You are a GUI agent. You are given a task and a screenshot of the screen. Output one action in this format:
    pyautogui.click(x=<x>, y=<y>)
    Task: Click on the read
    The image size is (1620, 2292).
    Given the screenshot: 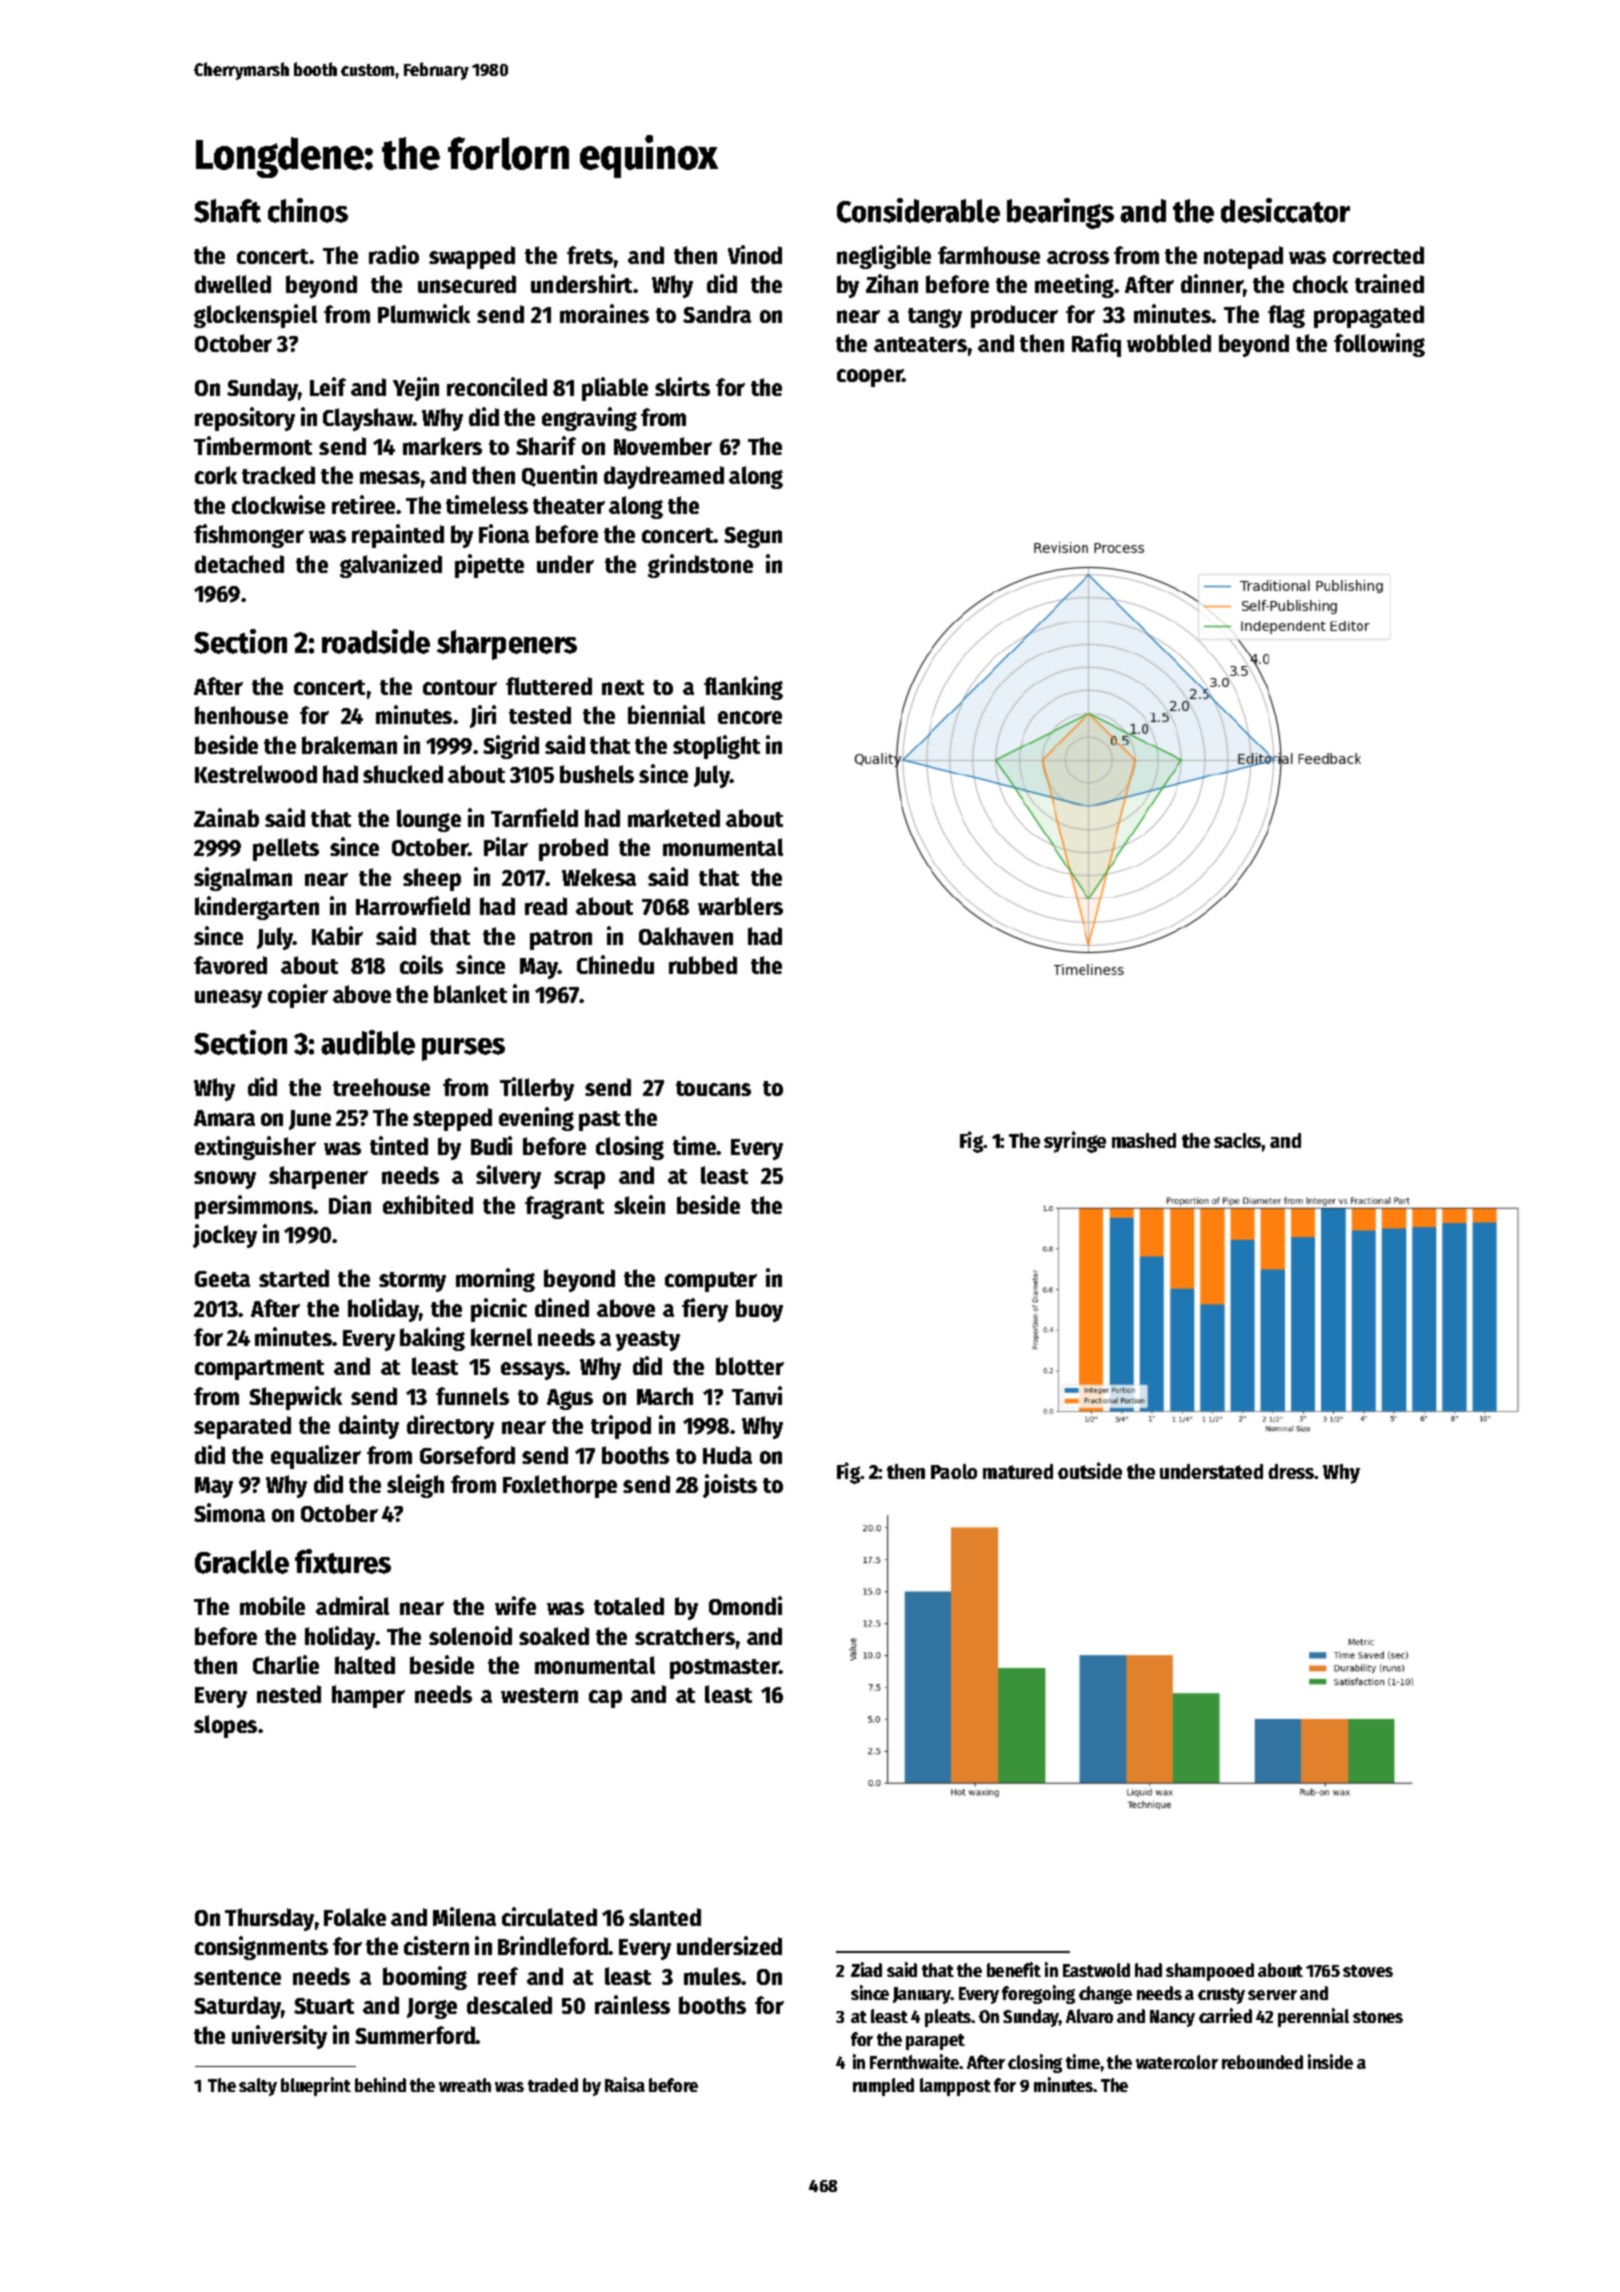 What is the action you would take?
    pyautogui.click(x=546, y=906)
